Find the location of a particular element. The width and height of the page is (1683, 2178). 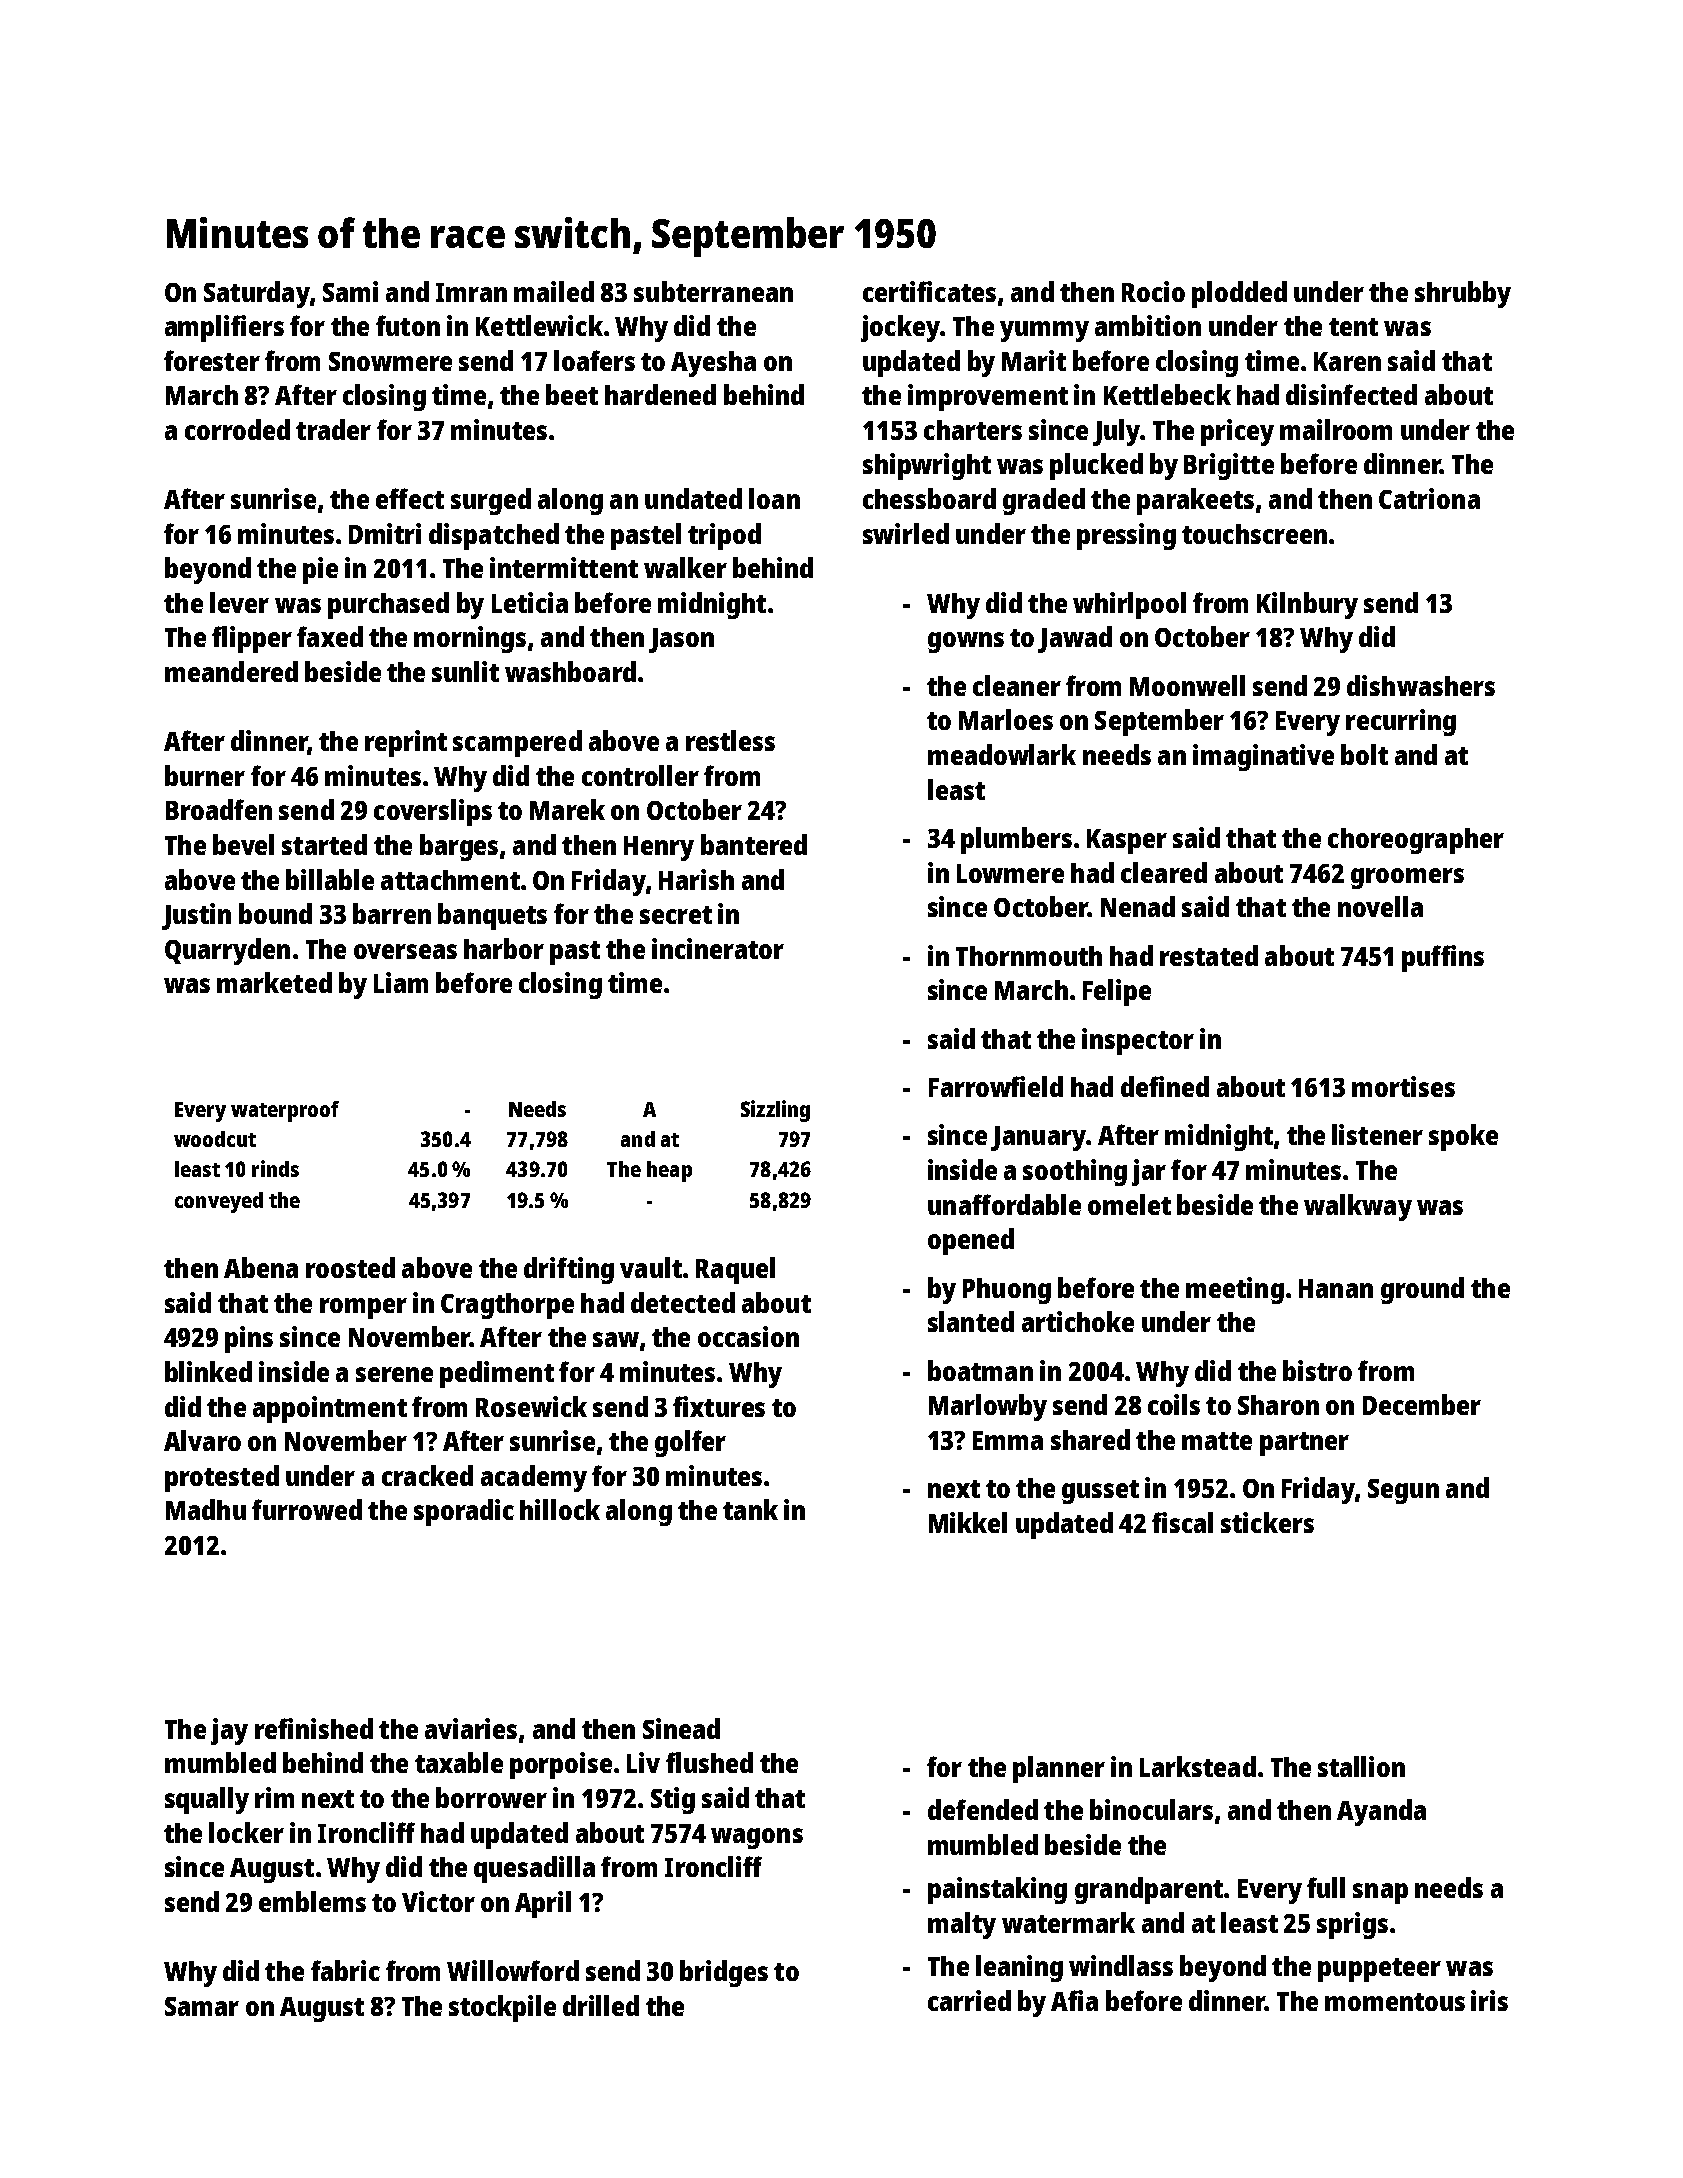

Samar is located at coordinates (202, 2006).
